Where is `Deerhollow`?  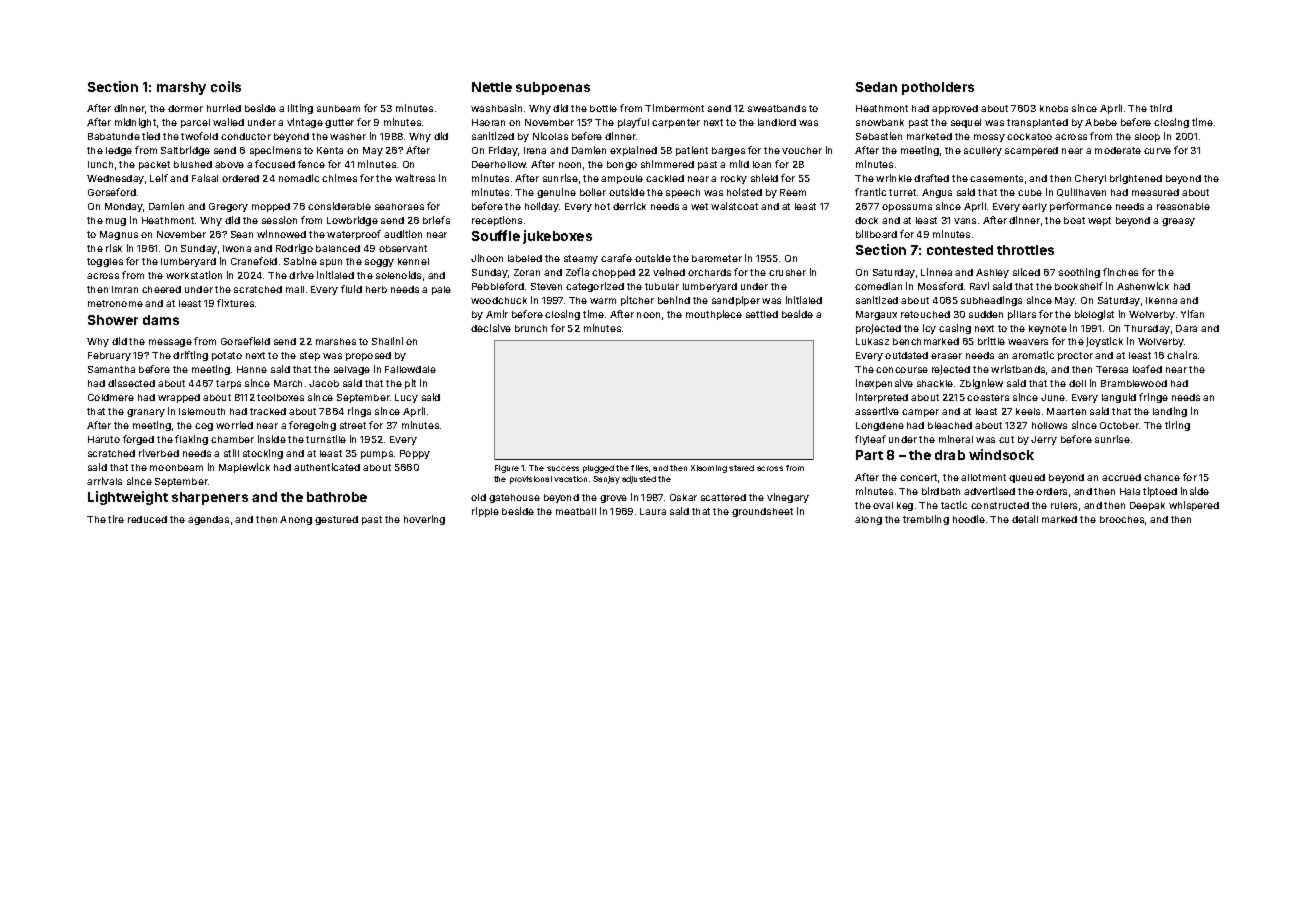
Deerhollow is located at coordinates (499, 164).
